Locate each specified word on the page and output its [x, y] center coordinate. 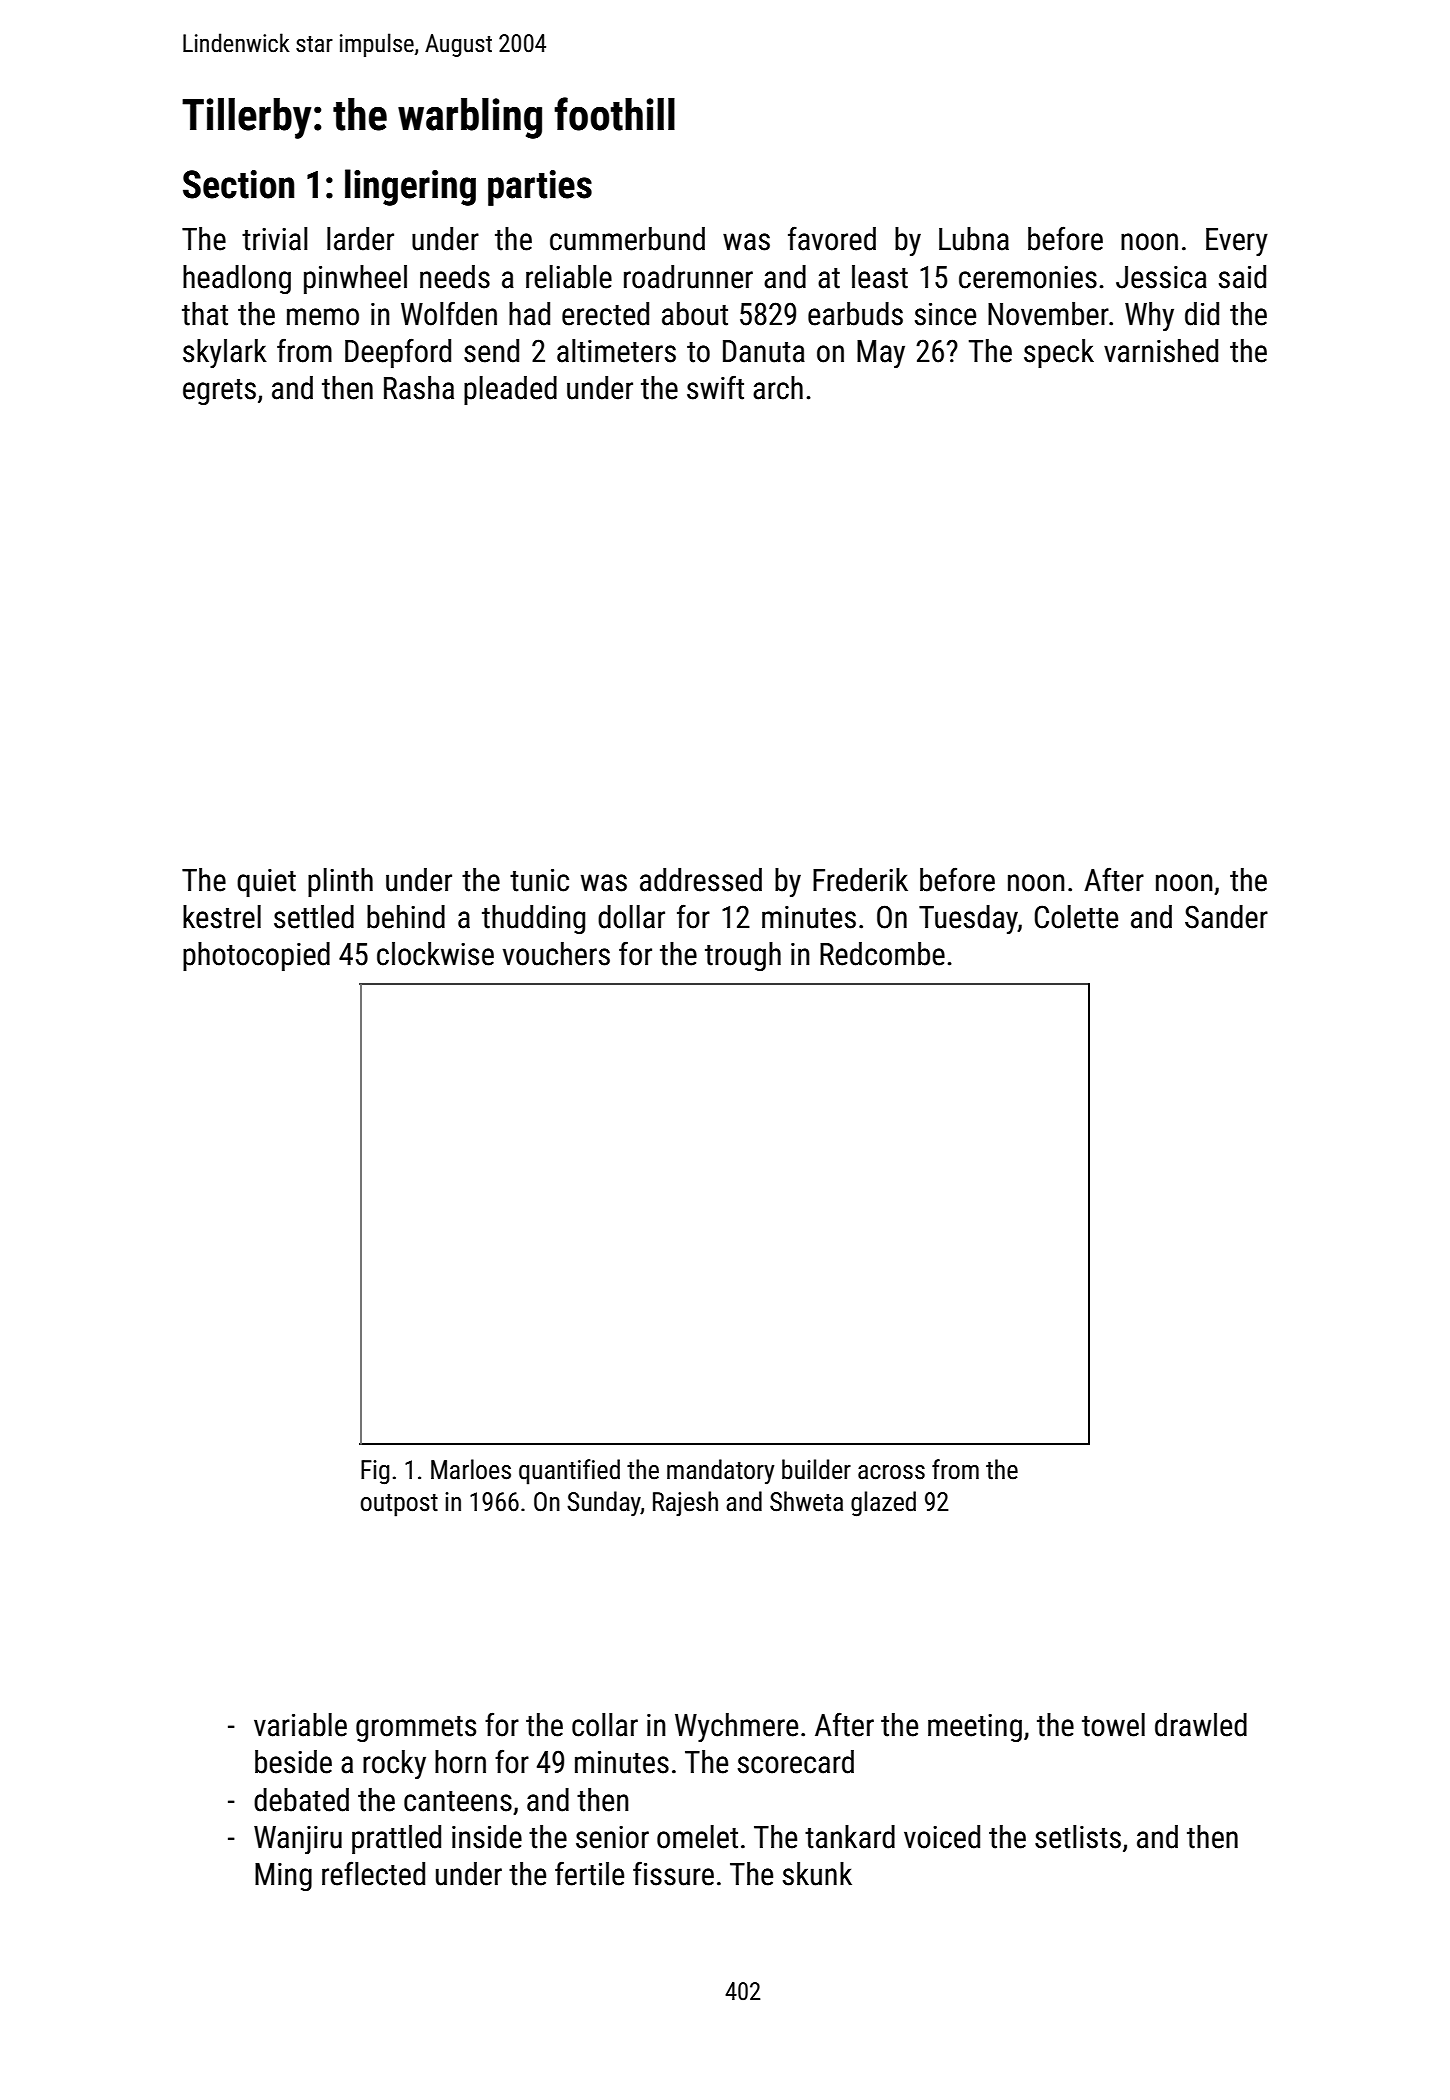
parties [540, 188]
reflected [373, 1873]
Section [238, 184]
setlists [1078, 1837]
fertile [589, 1873]
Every [1237, 242]
